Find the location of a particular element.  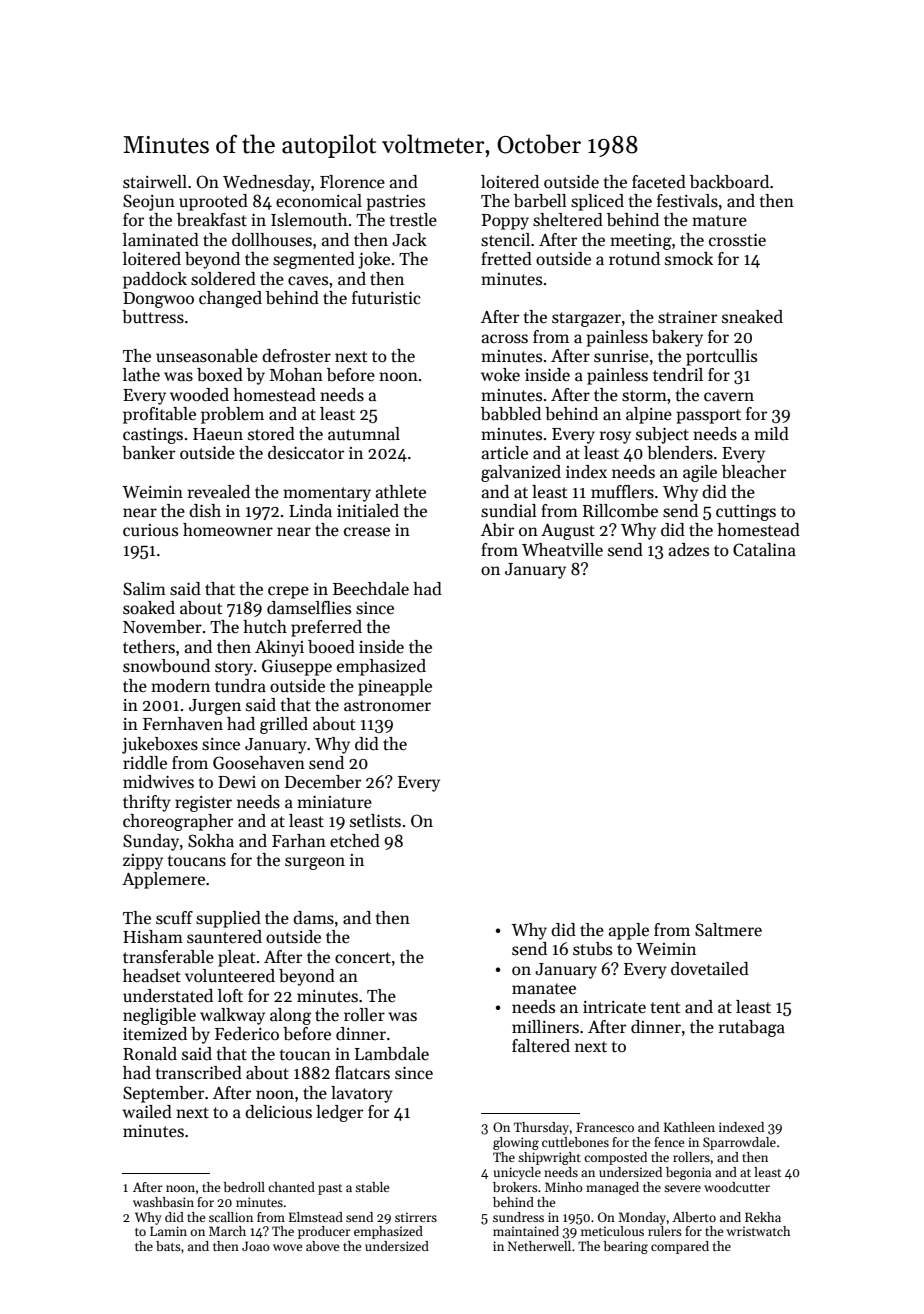

faceted is located at coordinates (659, 182).
